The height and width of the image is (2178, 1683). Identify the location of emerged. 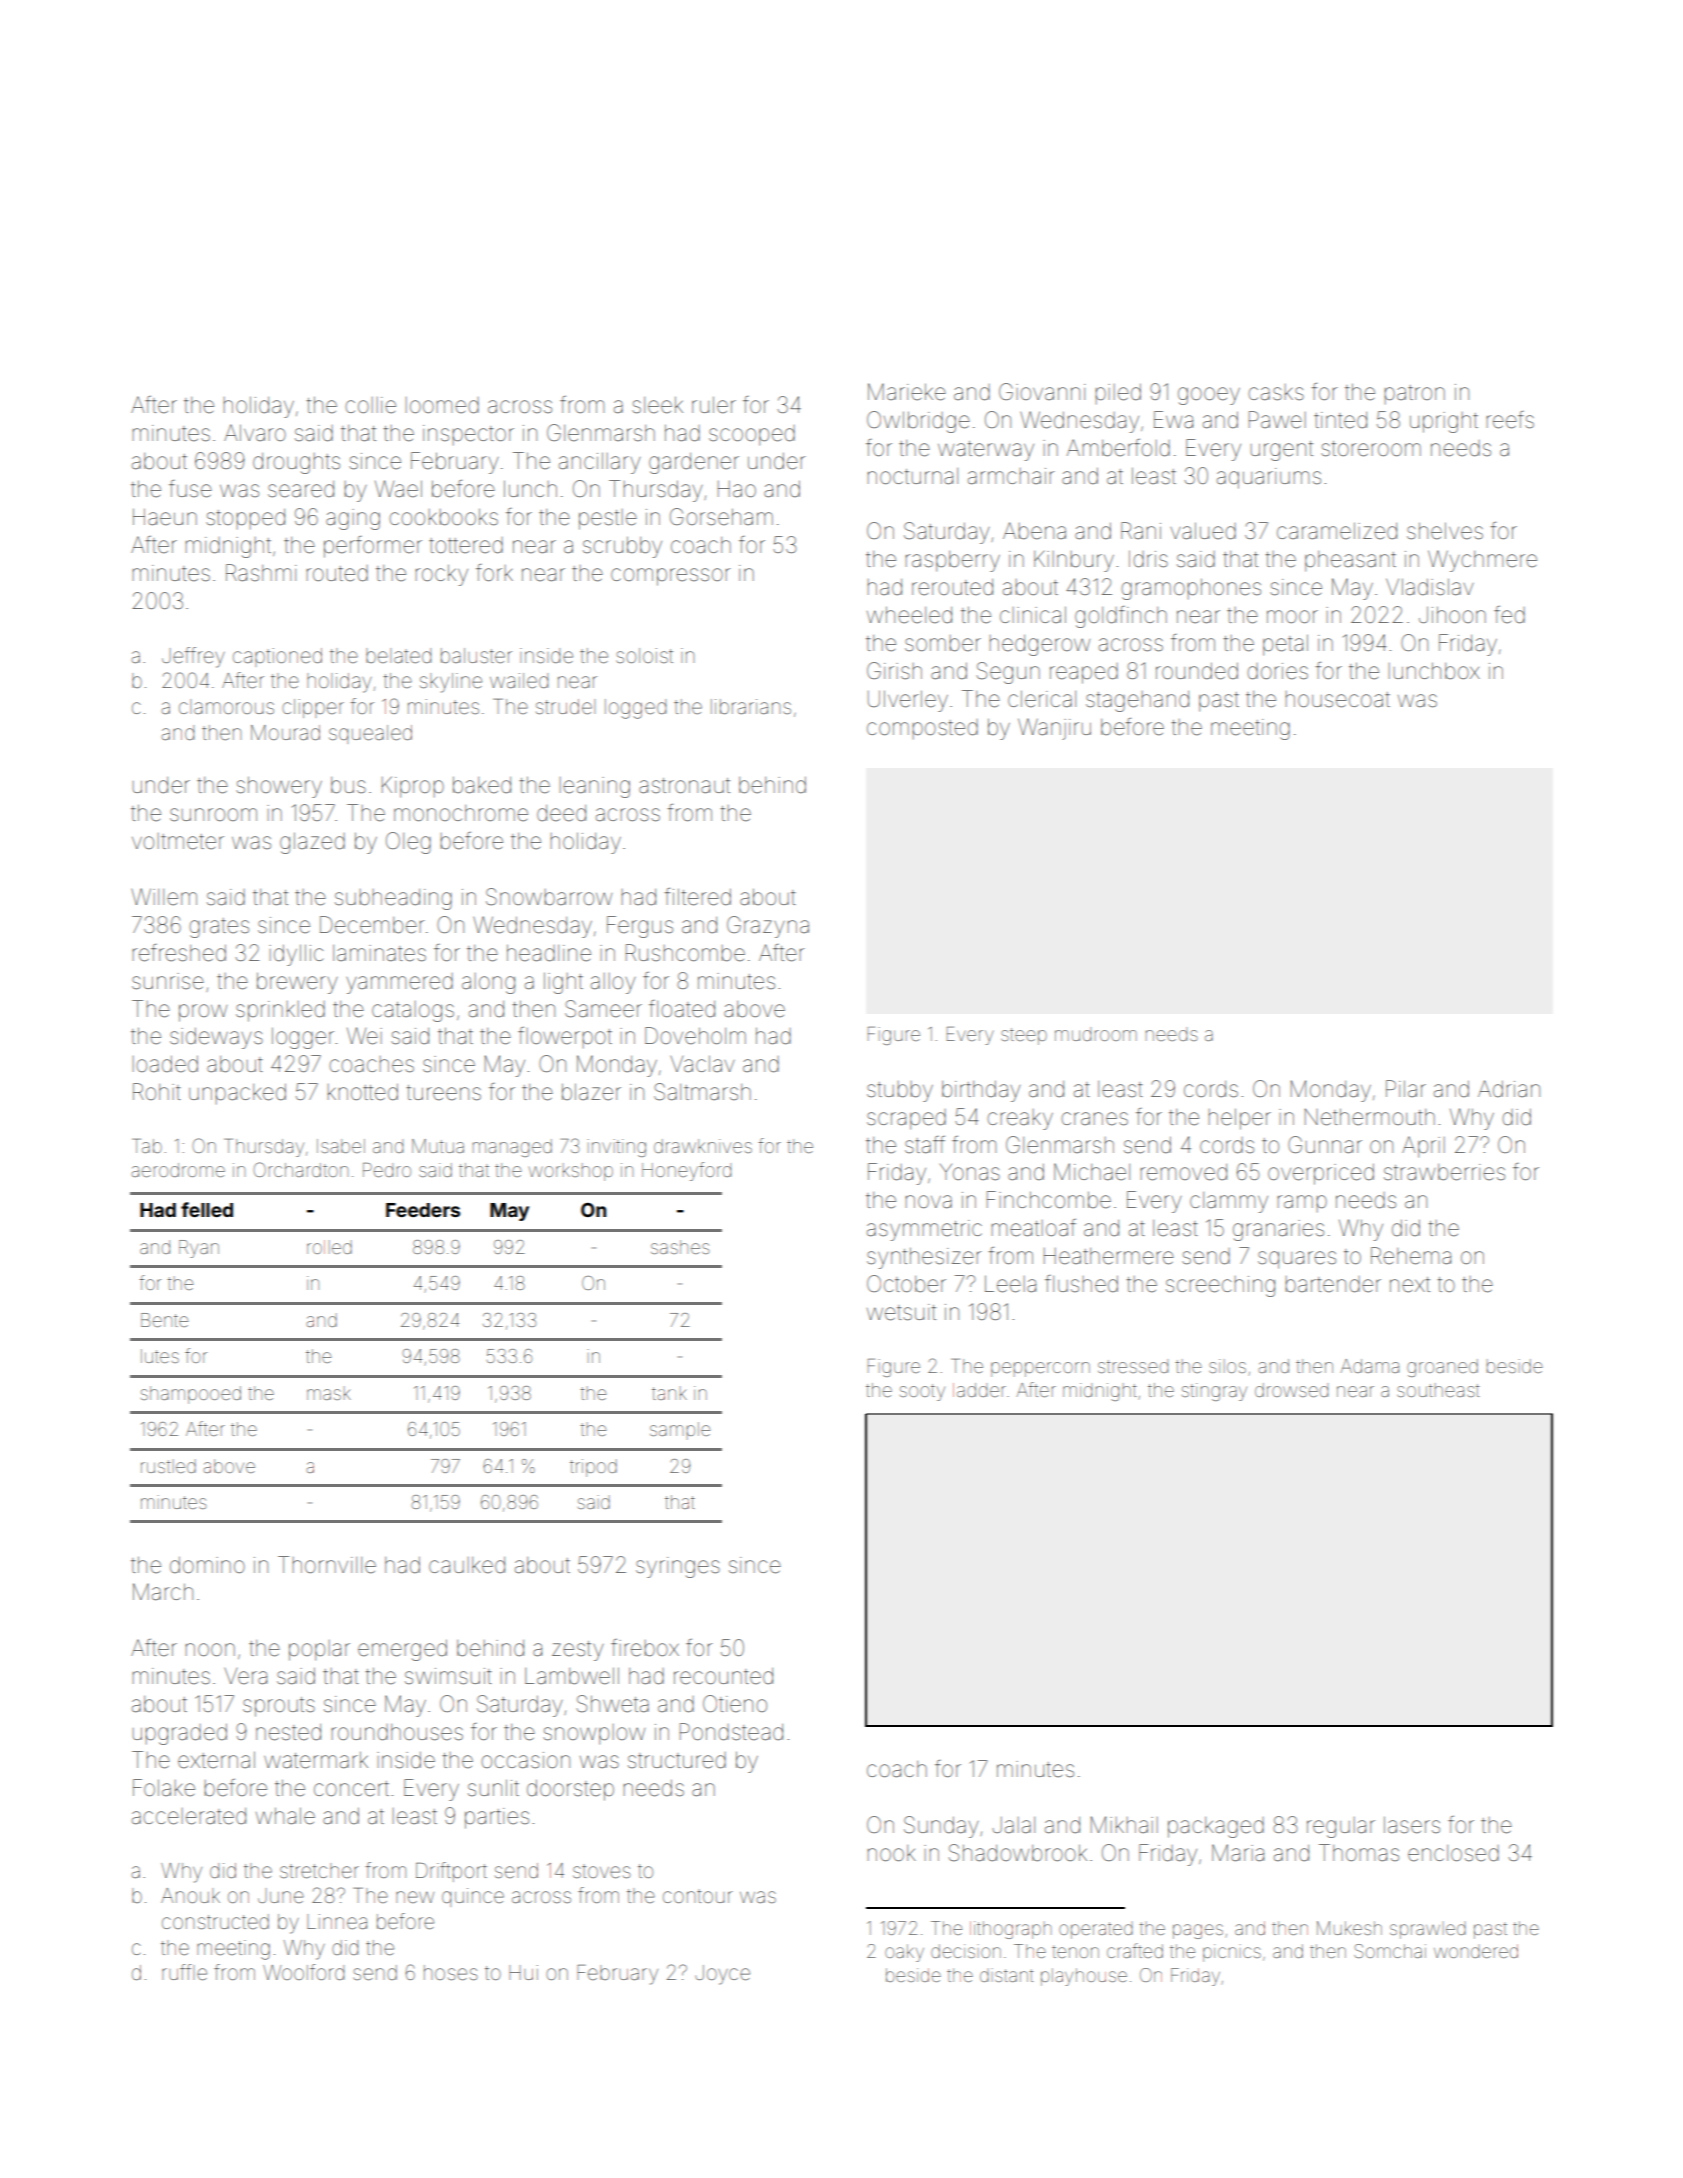
(402, 1650).
